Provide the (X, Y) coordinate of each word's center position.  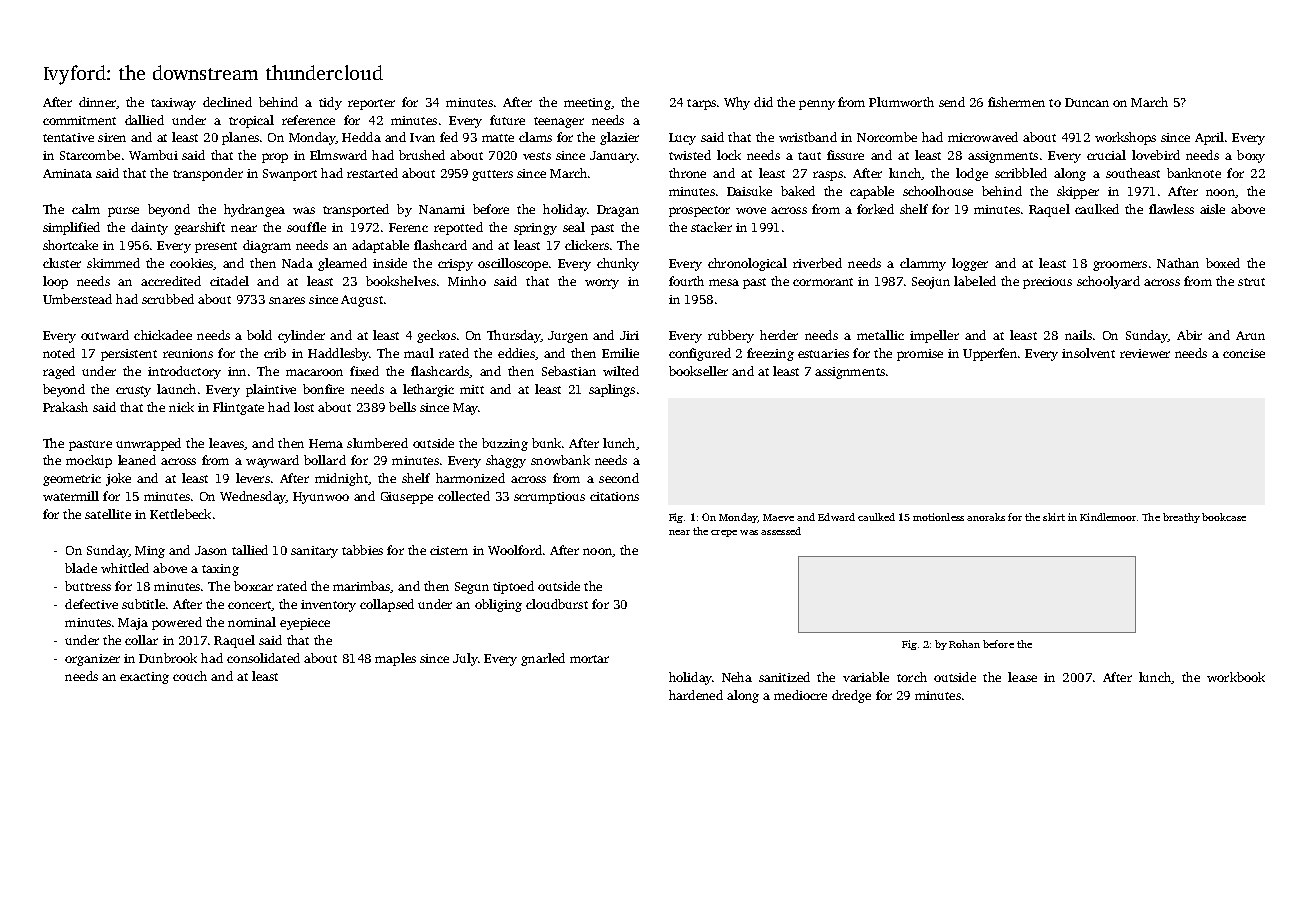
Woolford (515, 550)
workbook (1236, 677)
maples (395, 659)
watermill (71, 496)
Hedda (361, 137)
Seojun (931, 283)
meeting (587, 104)
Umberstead (77, 299)
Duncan (1087, 102)
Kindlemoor (1108, 517)
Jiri (629, 335)
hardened (696, 695)
